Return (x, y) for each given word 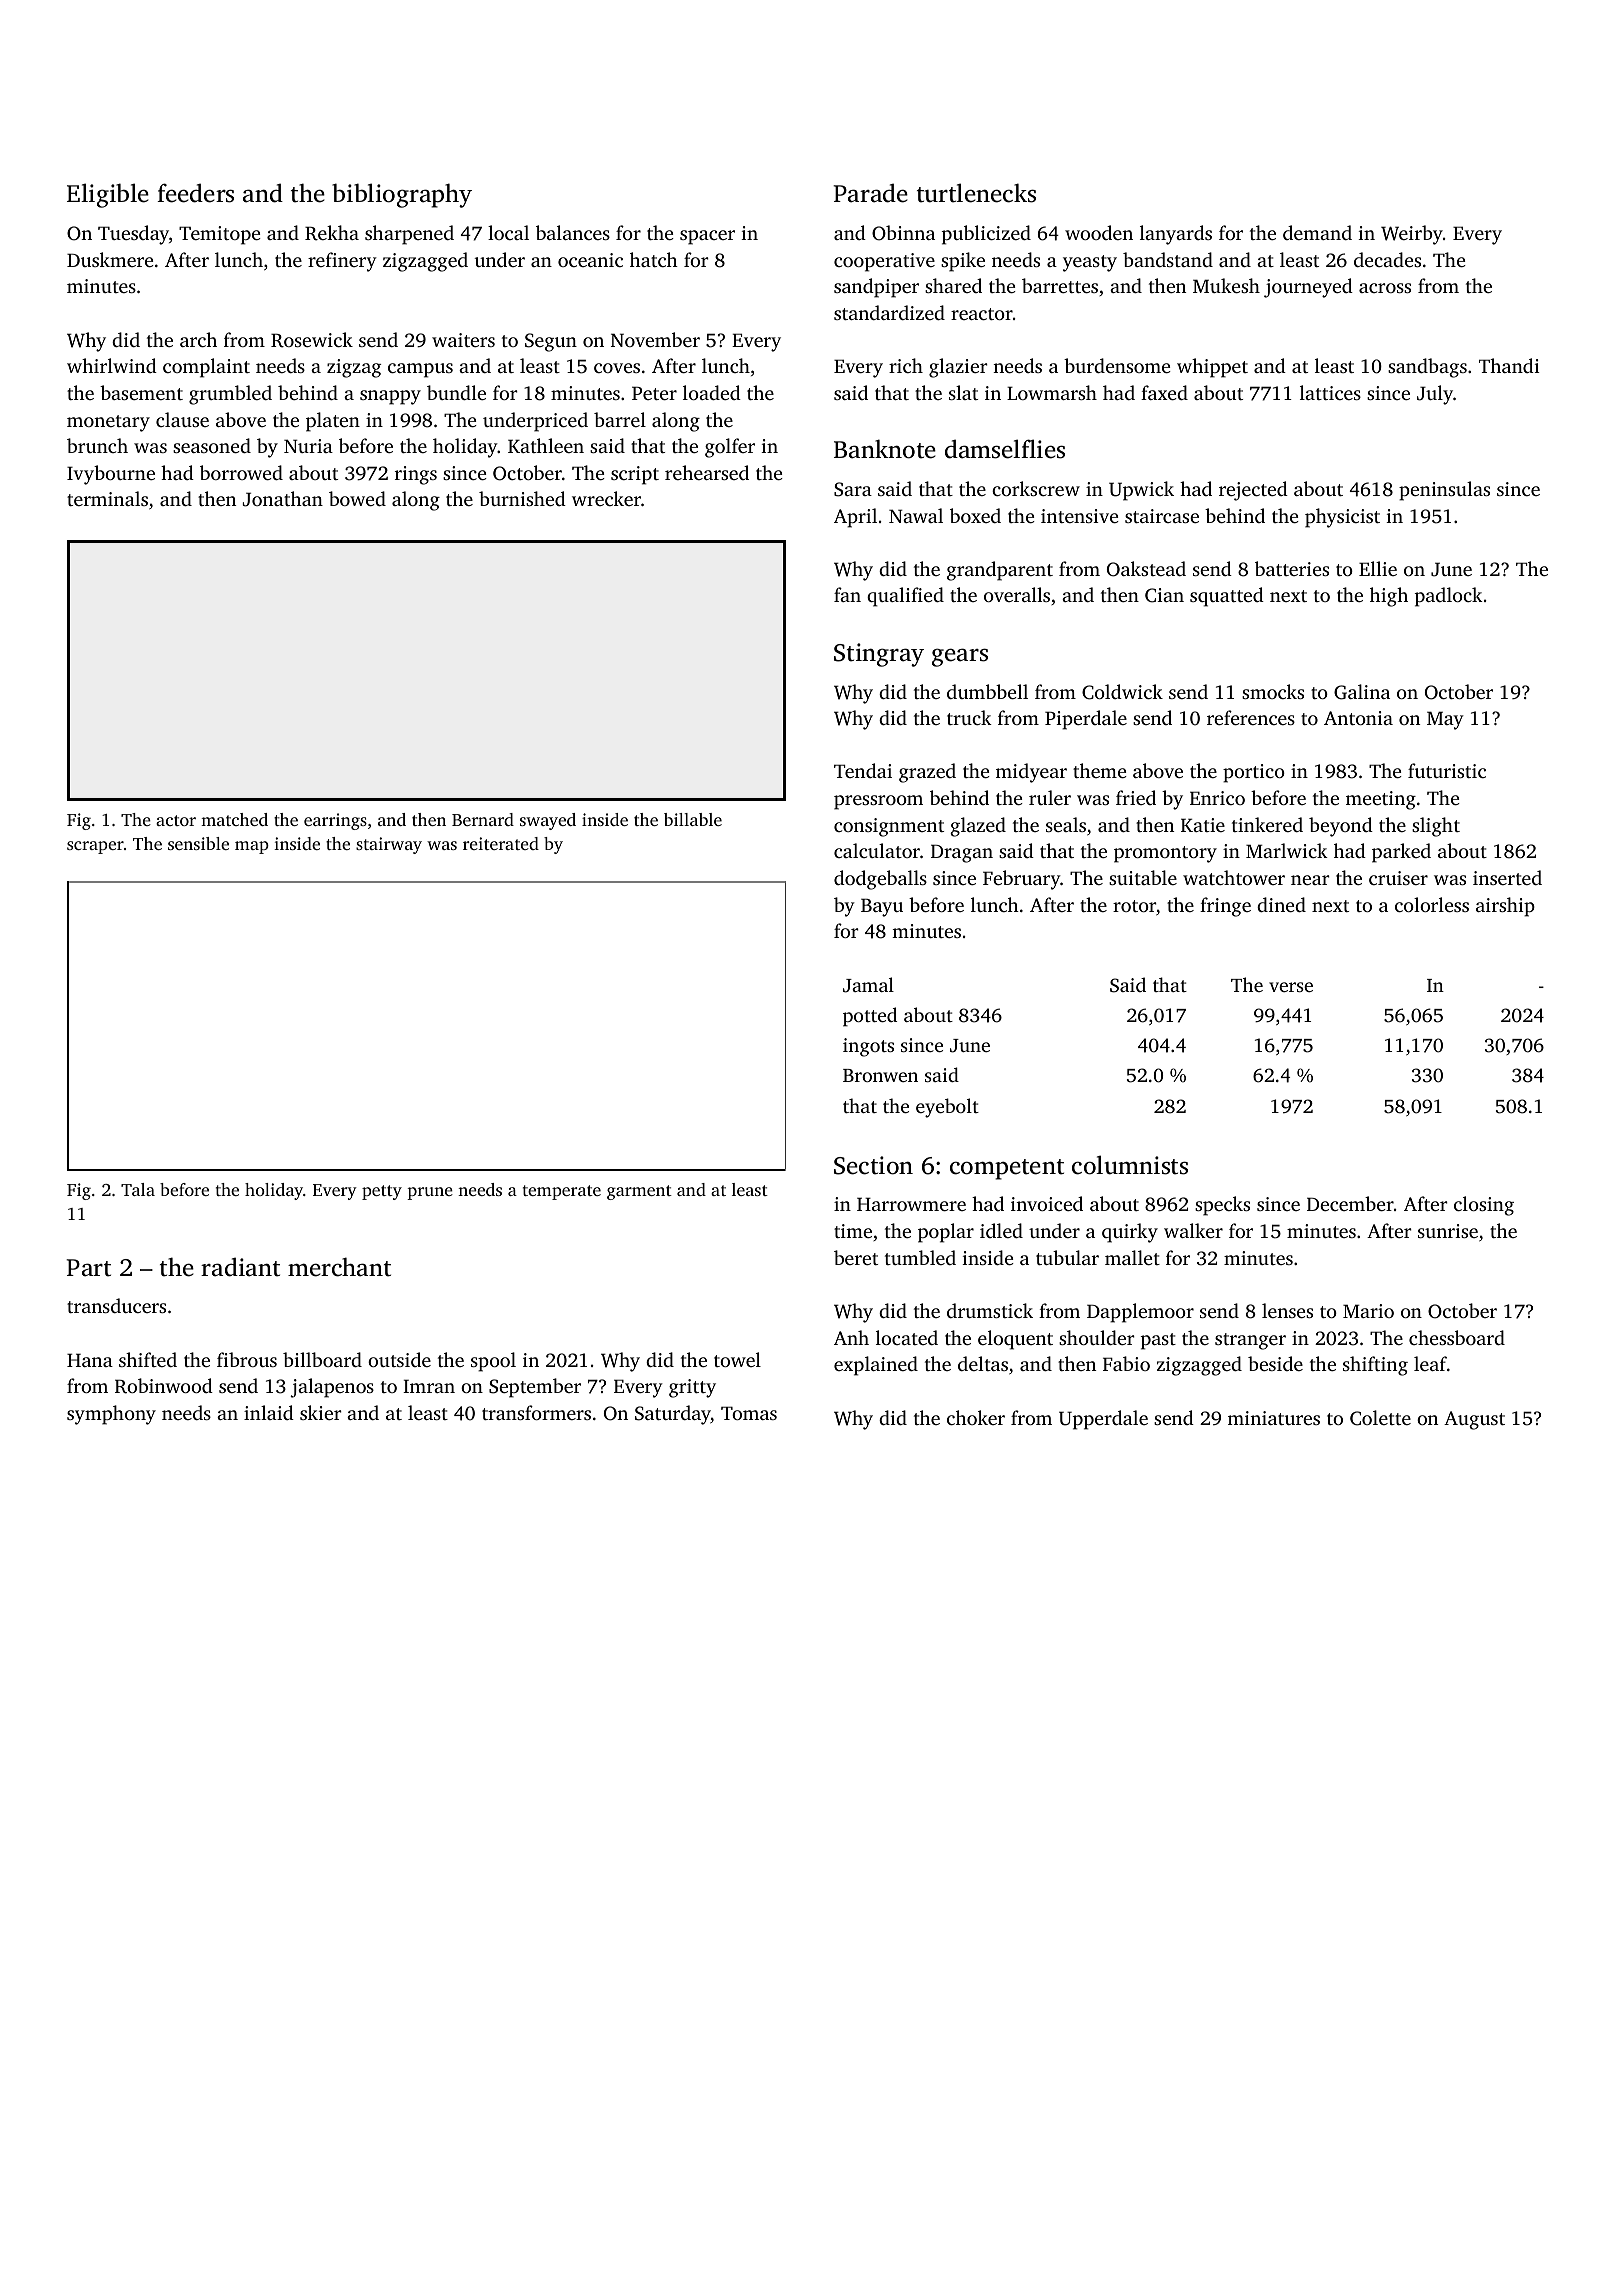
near (1310, 880)
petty (382, 1192)
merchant (339, 1267)
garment (639, 1192)
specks (1222, 1206)
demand (1317, 232)
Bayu (882, 907)
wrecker (606, 498)
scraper (95, 847)
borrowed (241, 472)
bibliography (402, 195)
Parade (870, 193)
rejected (1253, 491)
